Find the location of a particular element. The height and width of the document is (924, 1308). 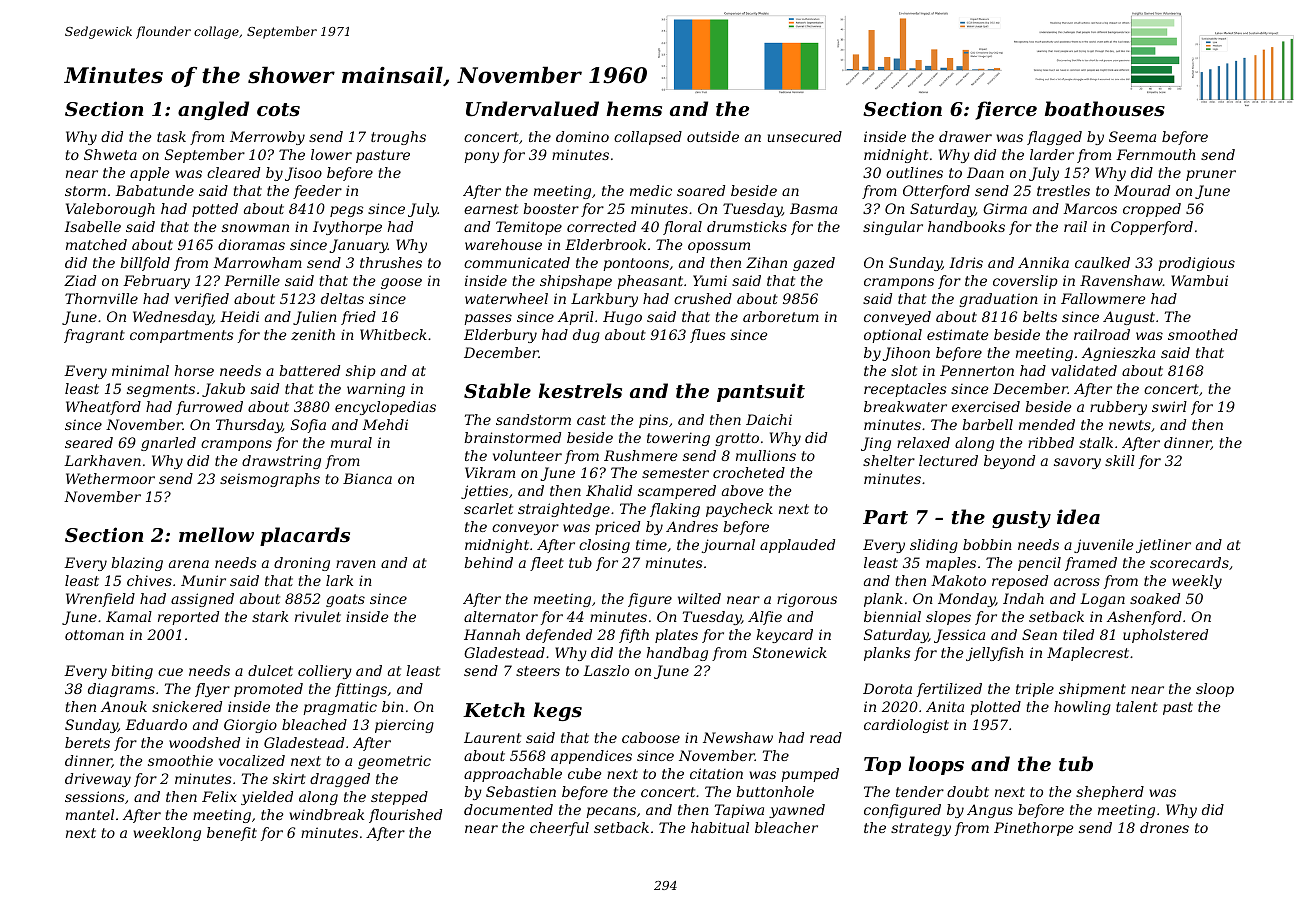

idea is located at coordinates (1078, 516).
